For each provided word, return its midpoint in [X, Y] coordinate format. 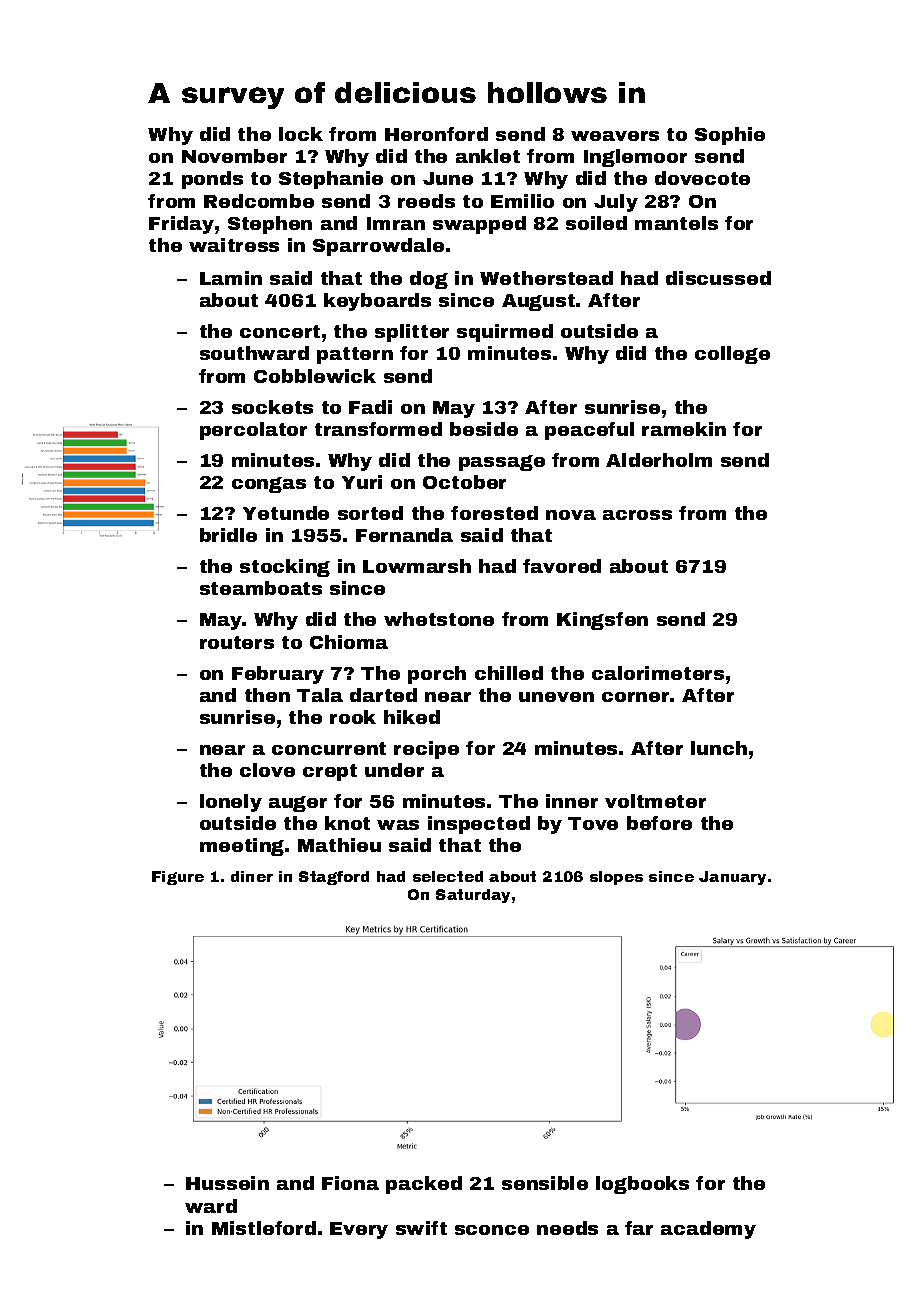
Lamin [231, 278]
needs [567, 1228]
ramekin [684, 429]
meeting [242, 847]
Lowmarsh [417, 566]
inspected [479, 825]
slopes [616, 878]
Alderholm [659, 460]
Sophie [730, 136]
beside [484, 429]
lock [301, 134]
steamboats [261, 588]
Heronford [436, 134]
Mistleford [264, 1228]
